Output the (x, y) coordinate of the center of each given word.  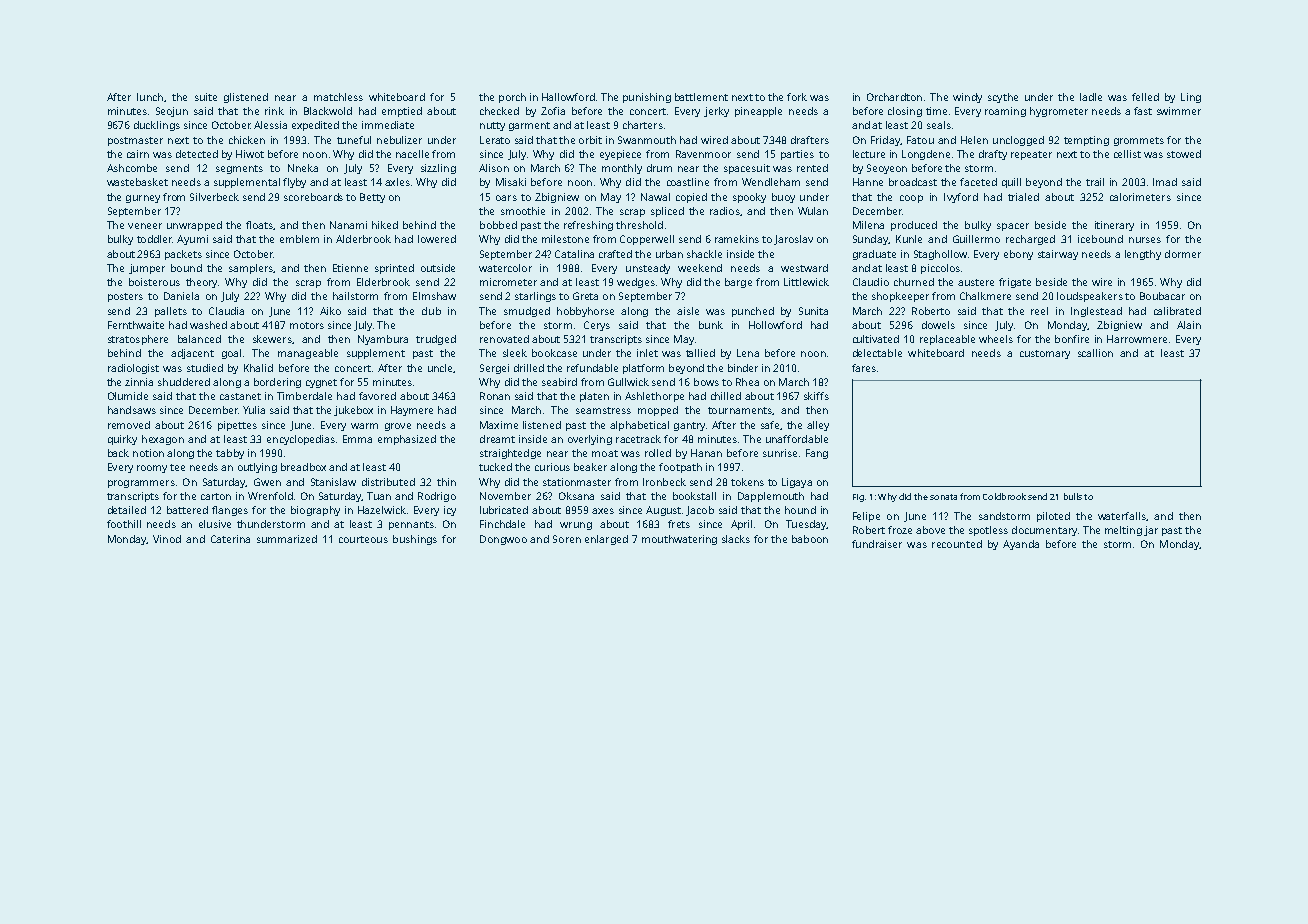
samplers (251, 269)
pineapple (758, 112)
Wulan (813, 211)
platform (643, 369)
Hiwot (250, 154)
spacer (1013, 227)
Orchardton (894, 97)
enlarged (606, 540)
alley (818, 426)
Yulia (254, 410)
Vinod (167, 539)
